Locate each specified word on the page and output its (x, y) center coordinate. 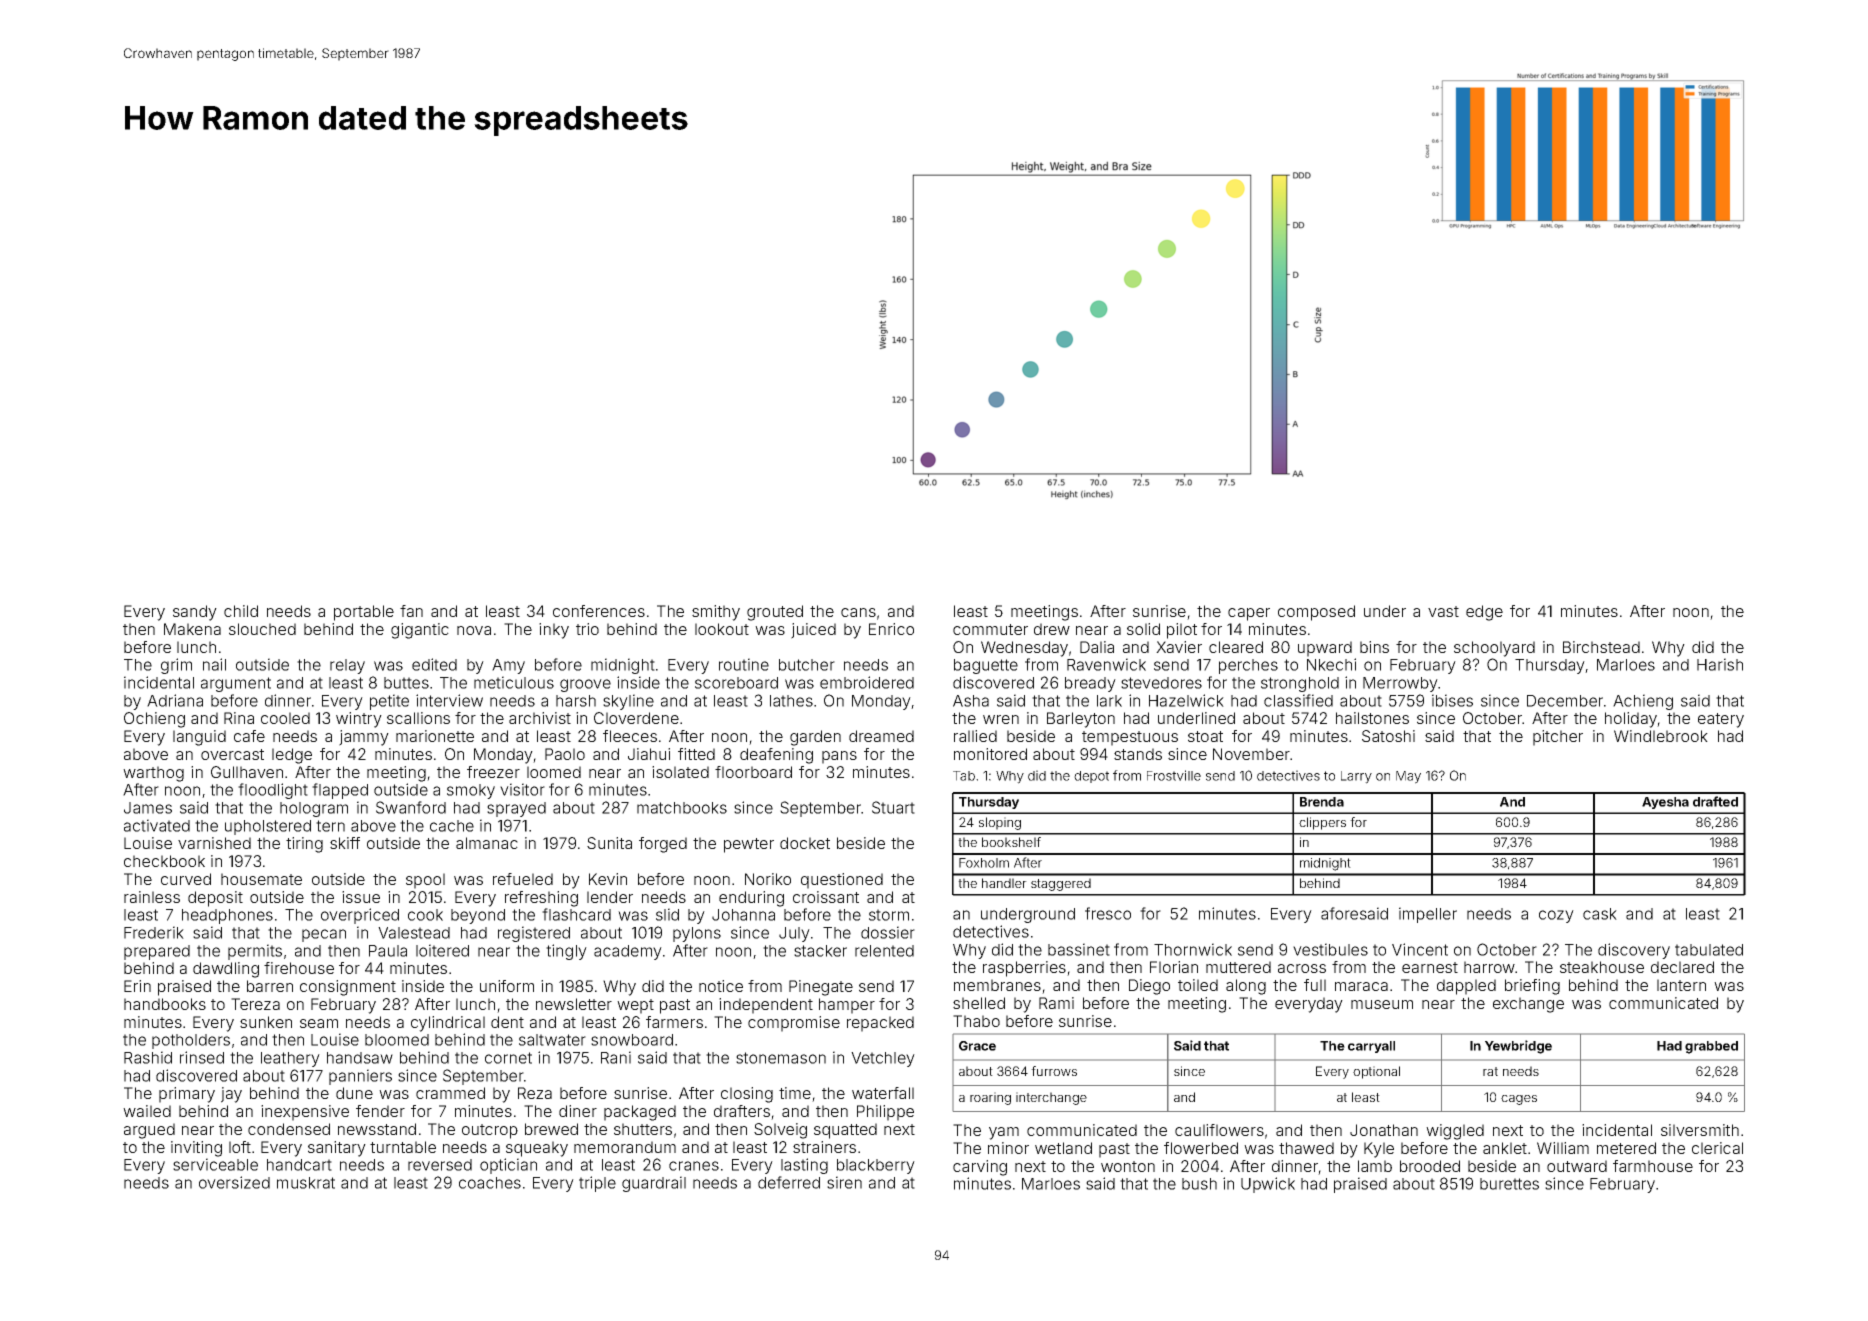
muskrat (306, 1183)
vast (1443, 611)
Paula (388, 951)
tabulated (1709, 950)
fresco (1108, 913)
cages (1519, 1100)
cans (858, 612)
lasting (804, 1166)
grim (176, 666)
